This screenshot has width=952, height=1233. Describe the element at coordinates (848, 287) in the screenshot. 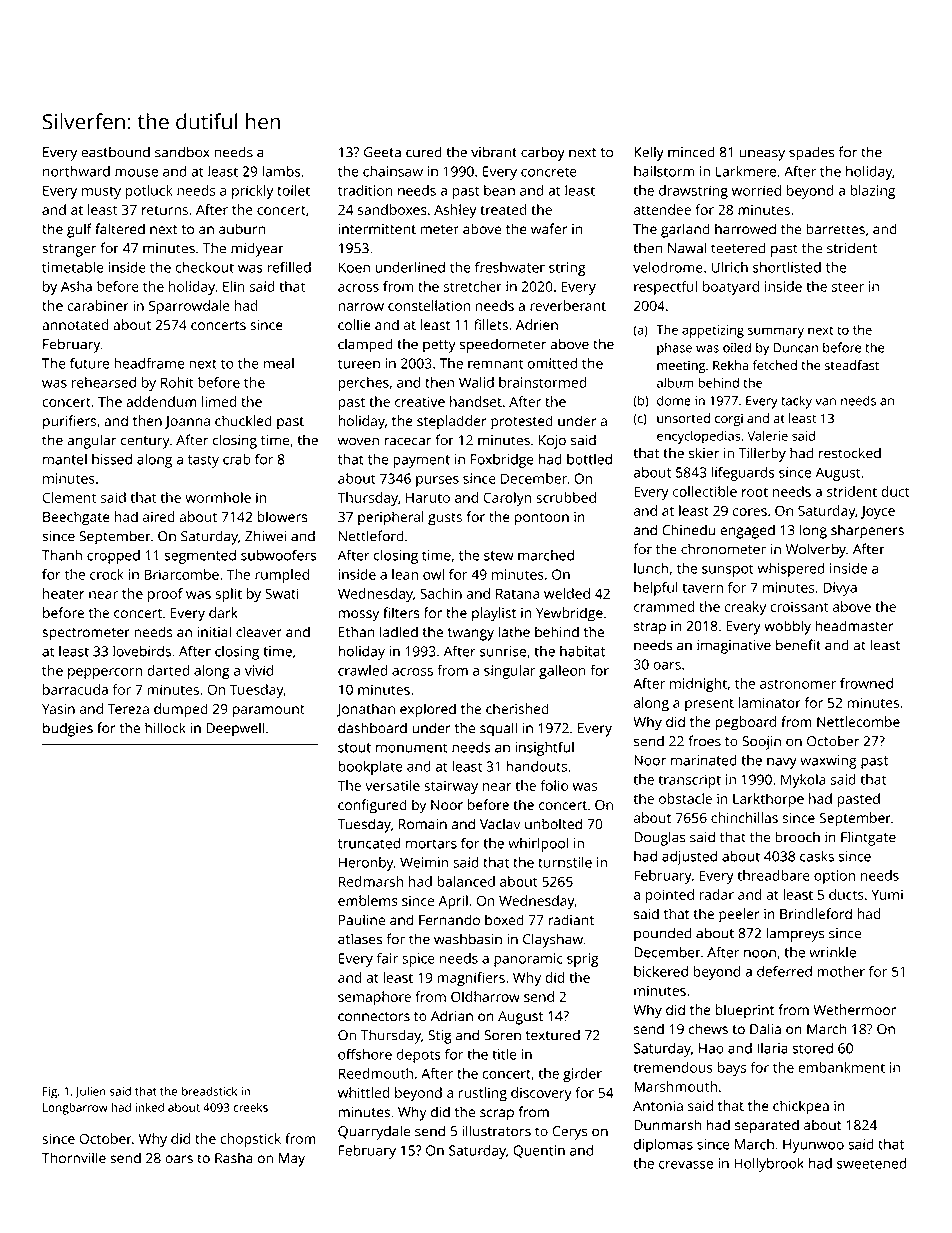

I see `steer` at that location.
